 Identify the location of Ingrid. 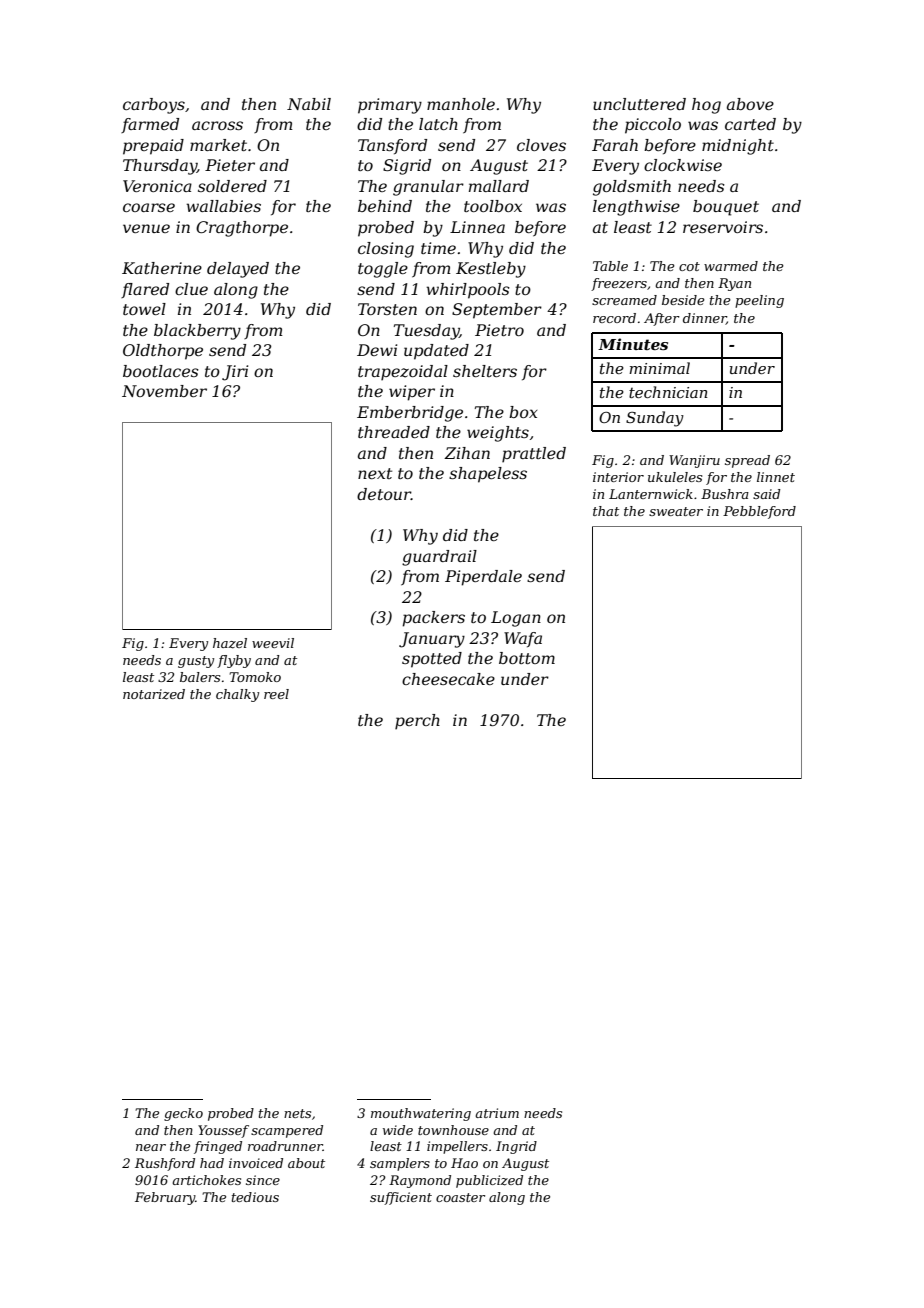
(516, 1147).
